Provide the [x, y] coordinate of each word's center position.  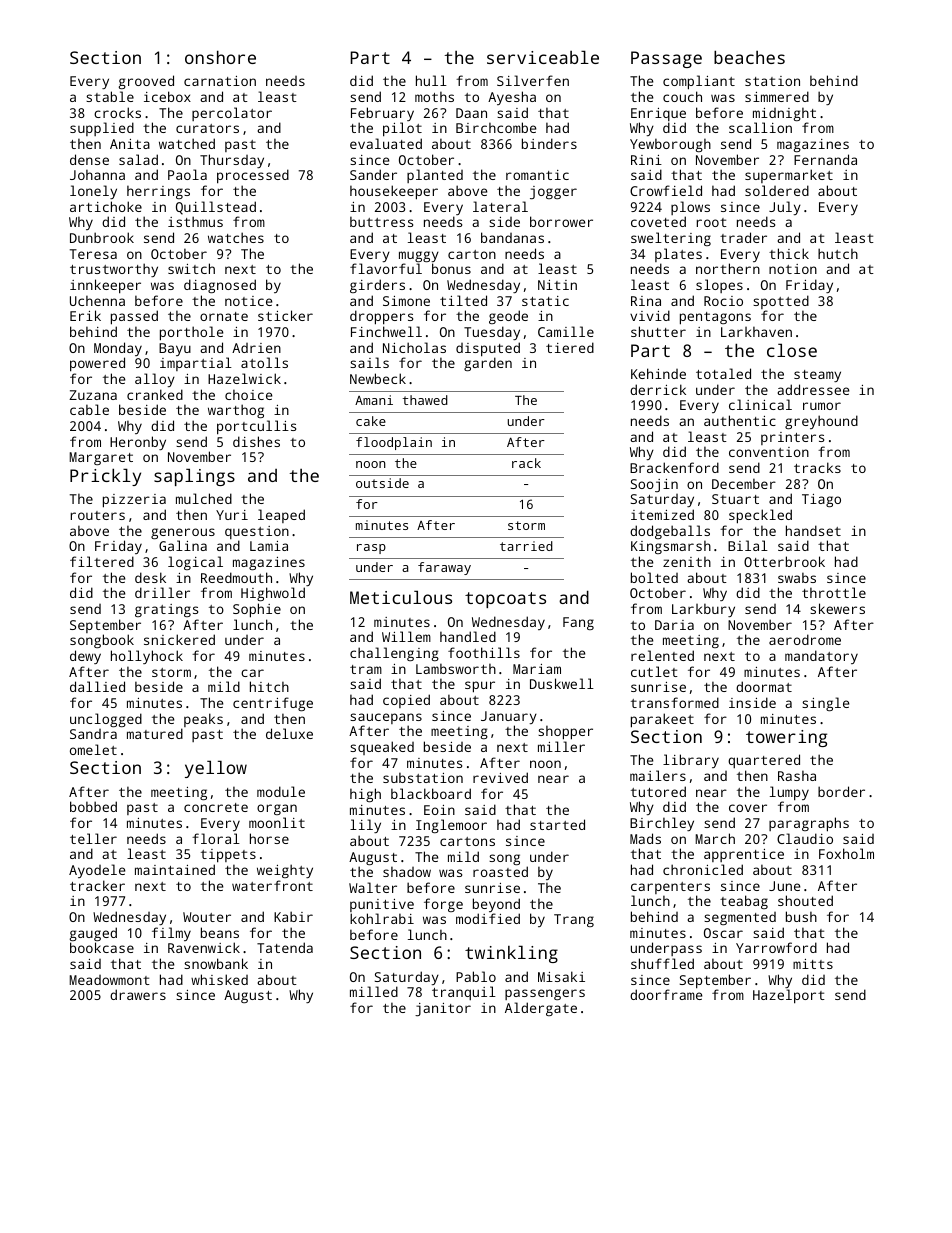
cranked [155, 394]
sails [369, 362]
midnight [784, 115]
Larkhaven [756, 332]
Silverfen [533, 80]
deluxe [289, 733]
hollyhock [147, 657]
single [825, 704]
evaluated [386, 143]
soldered [777, 190]
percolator [232, 114]
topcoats [505, 600]
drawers [138, 994]
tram [366, 669]
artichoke [106, 206]
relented [662, 655]
